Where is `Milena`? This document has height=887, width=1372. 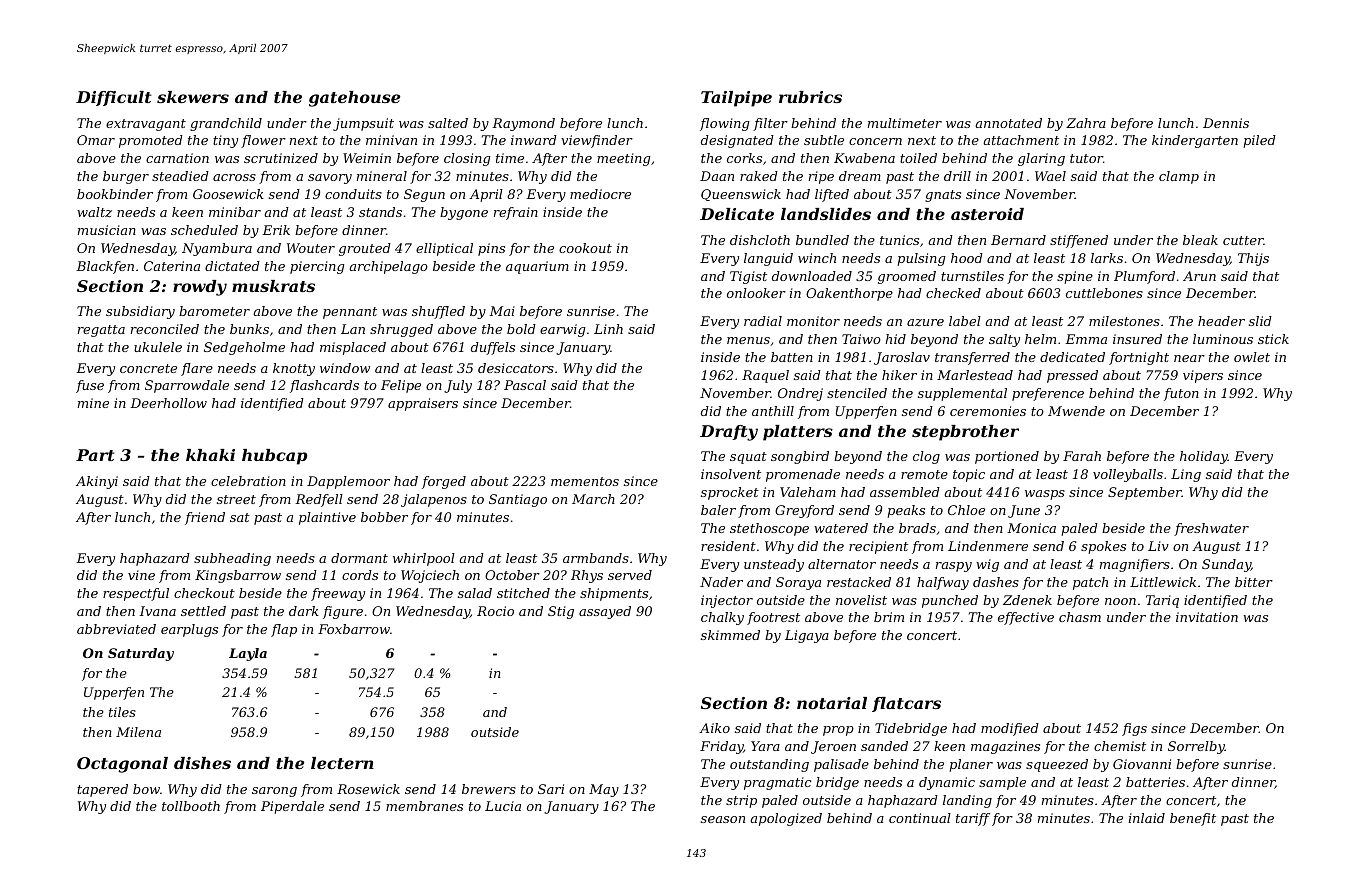 Milena is located at coordinates (138, 732).
